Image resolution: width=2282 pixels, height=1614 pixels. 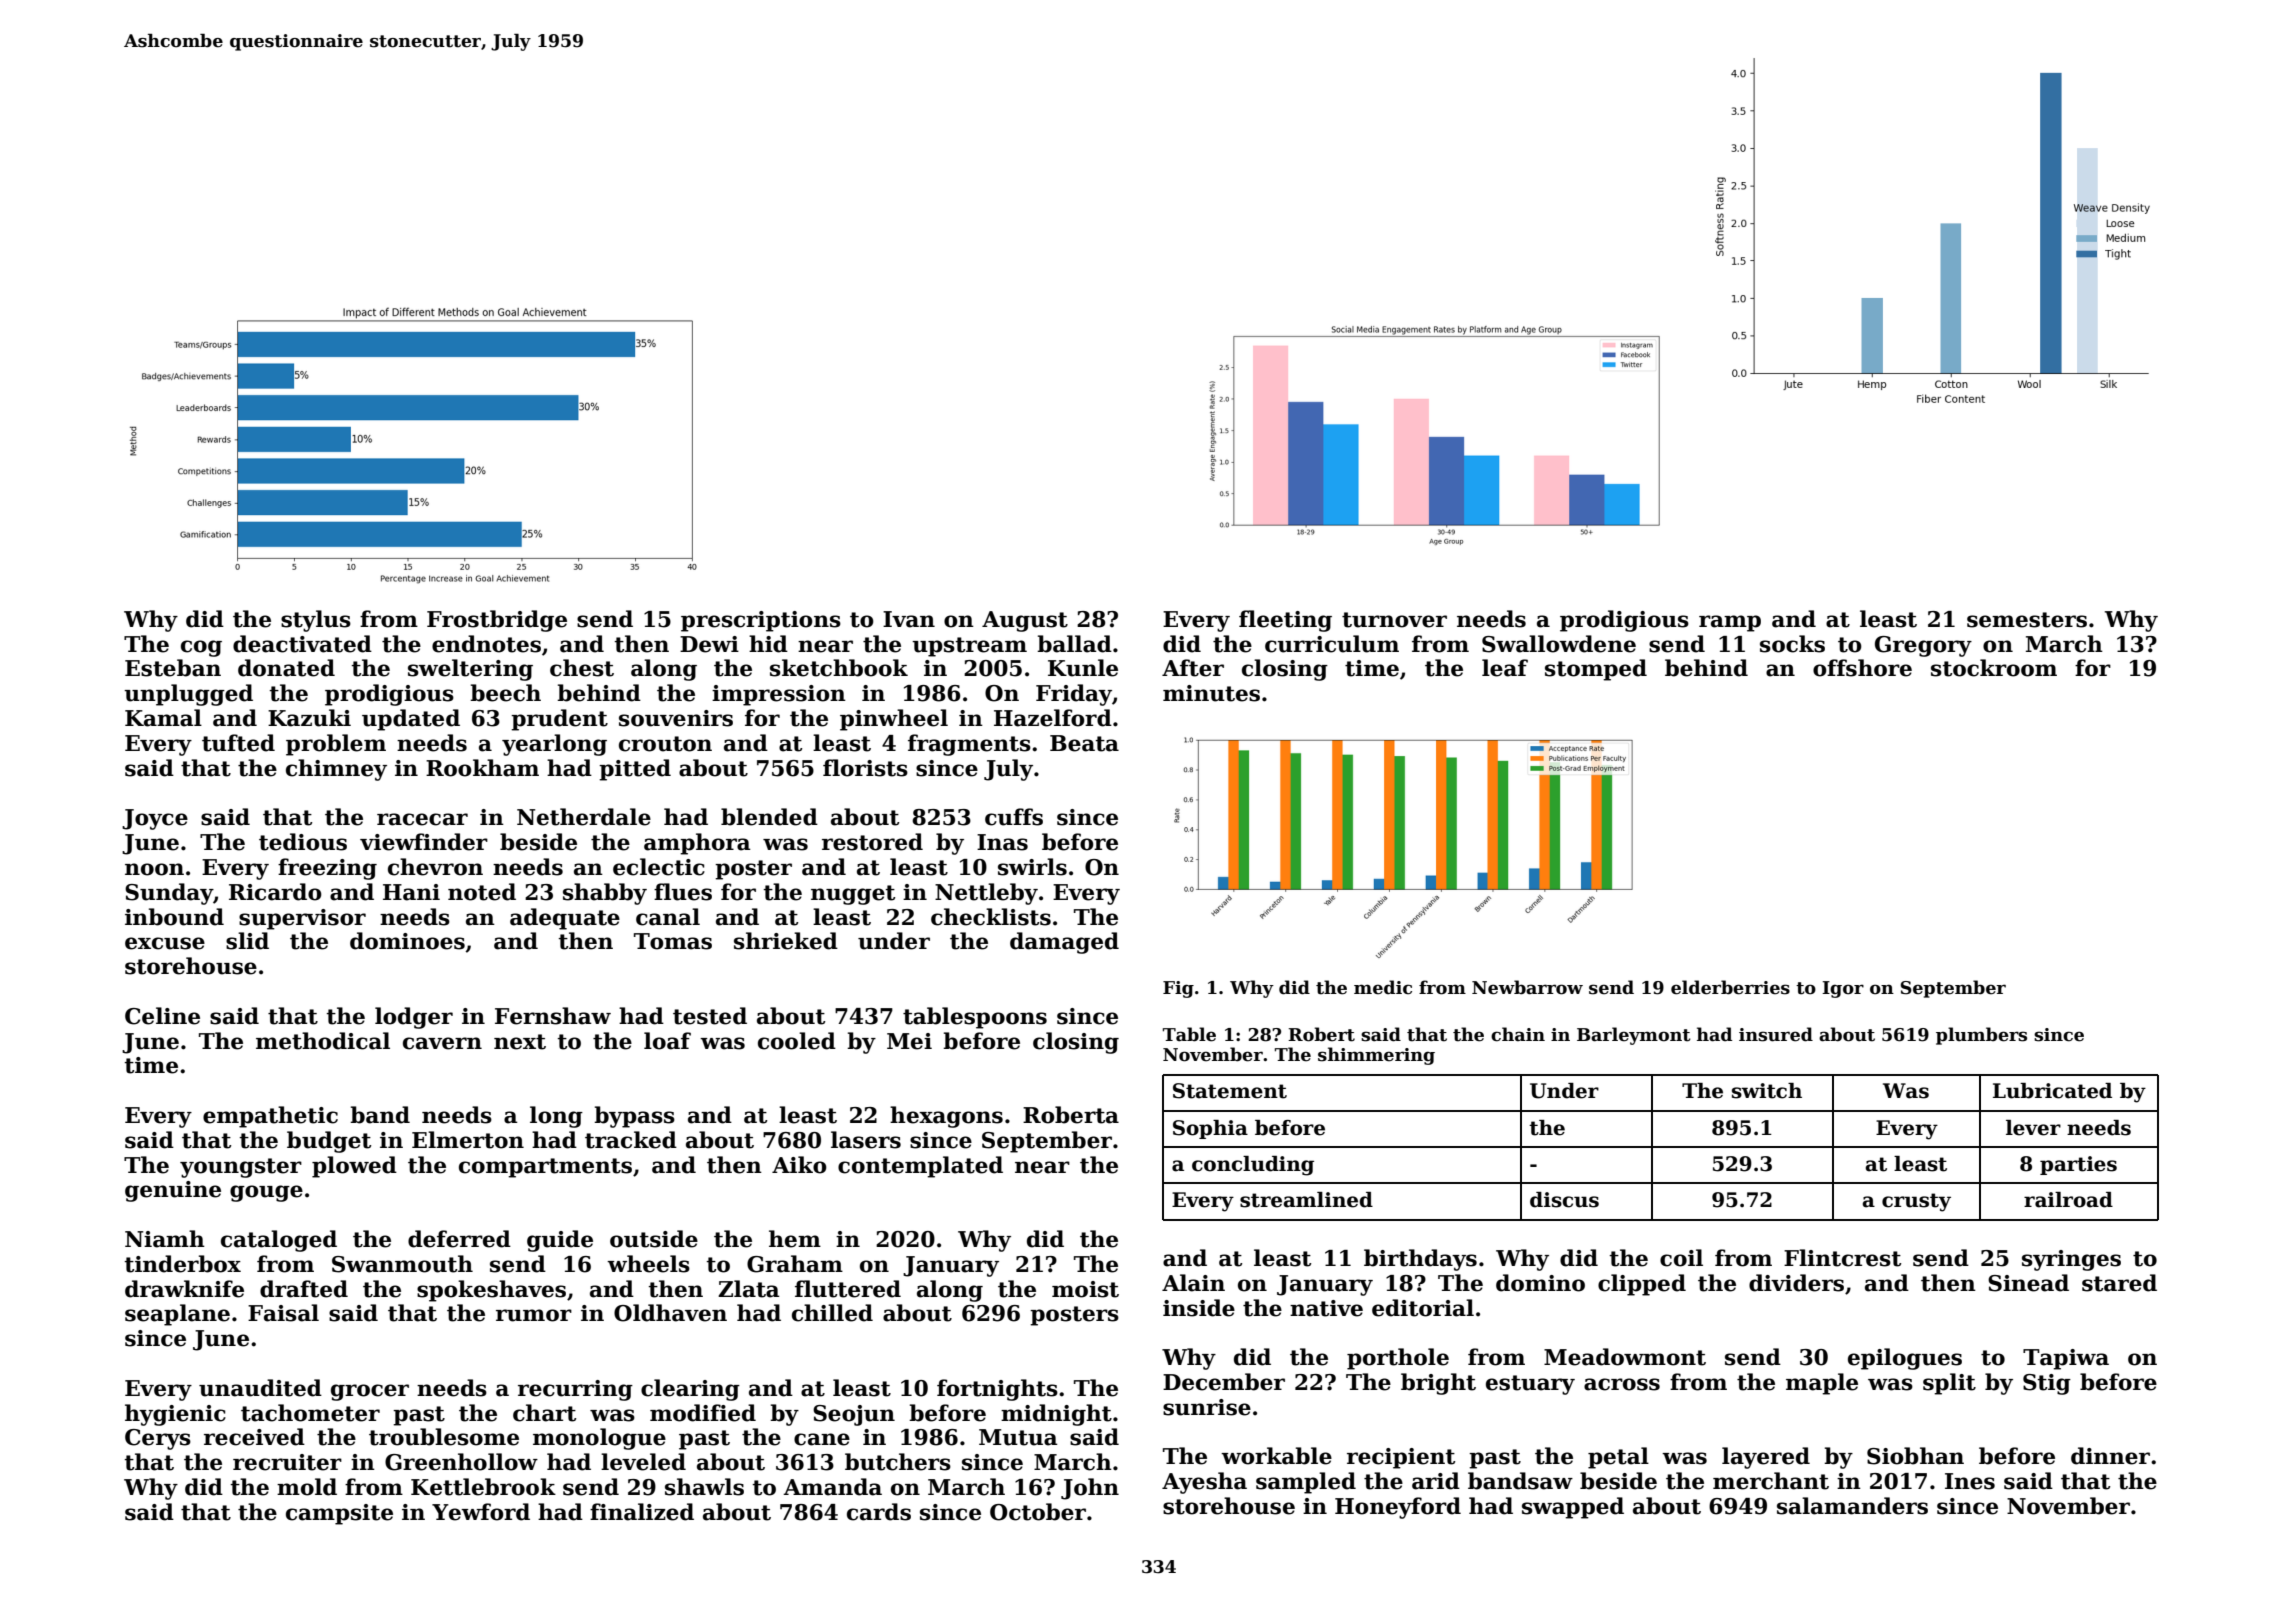 I want to click on fortnights, so click(x=997, y=1390).
